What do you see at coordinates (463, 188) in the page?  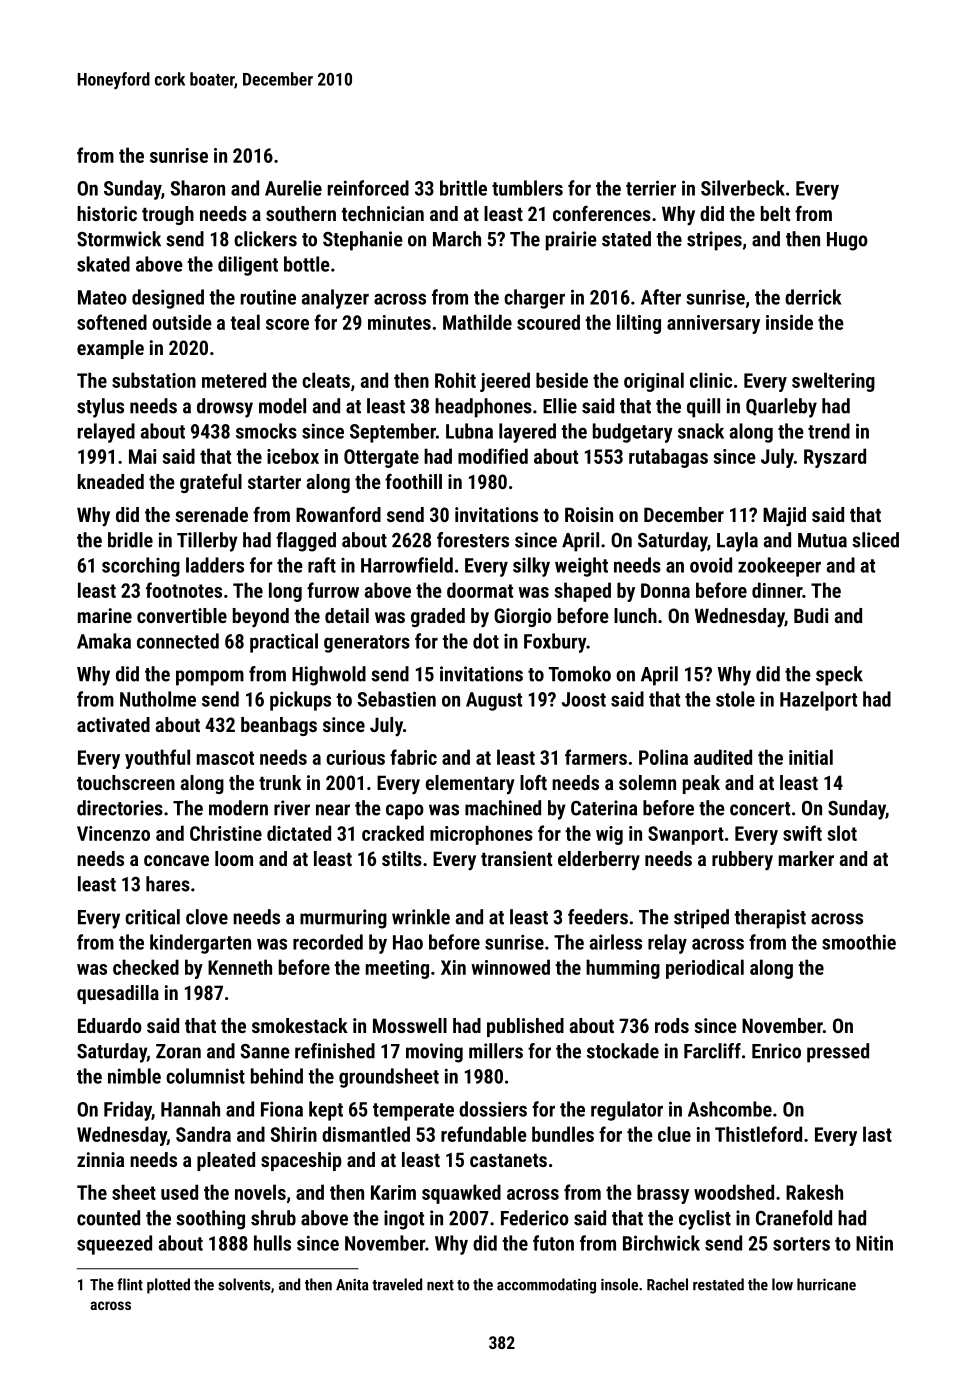 I see `brittle` at bounding box center [463, 188].
